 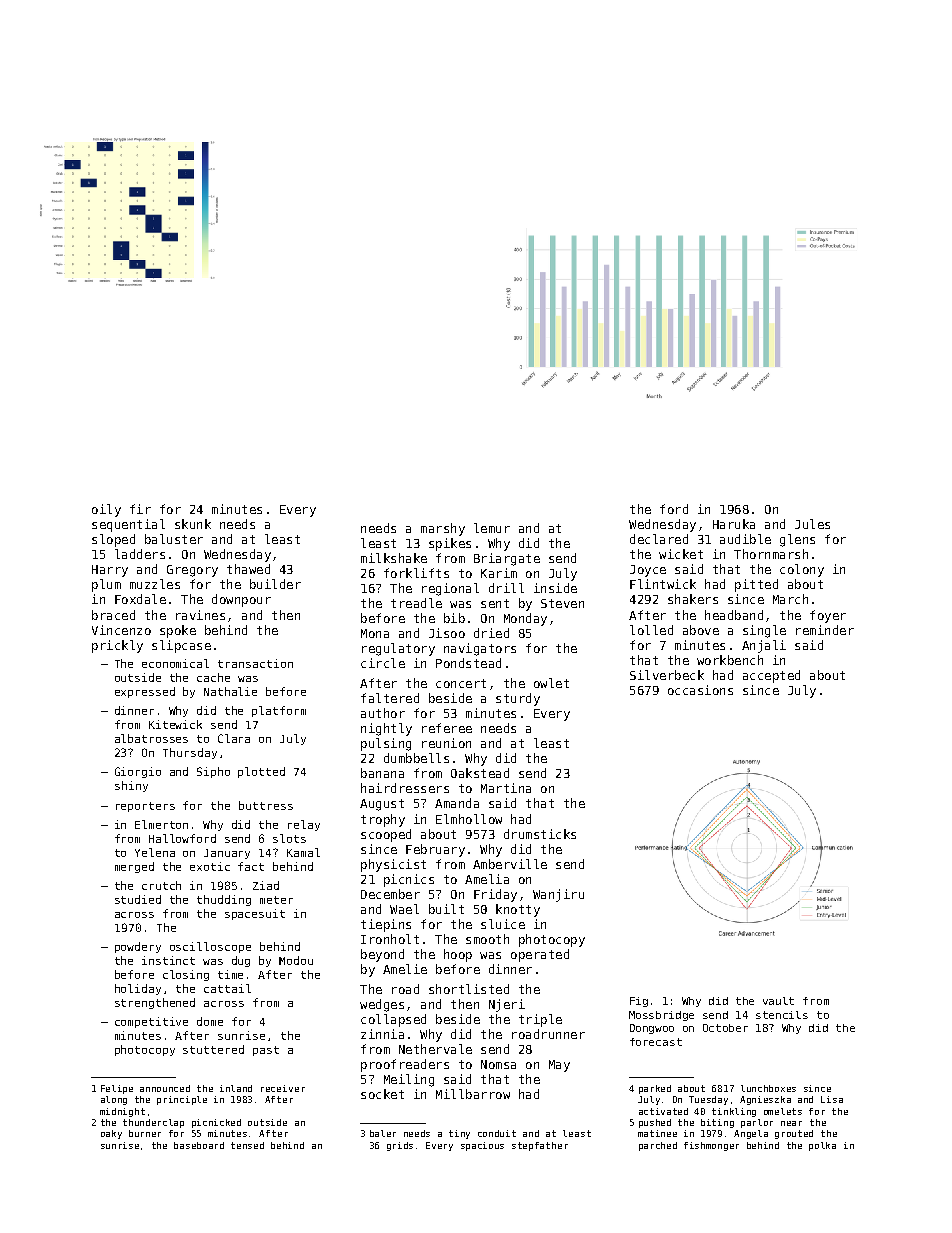 I want to click on zinnia, so click(x=382, y=1034).
